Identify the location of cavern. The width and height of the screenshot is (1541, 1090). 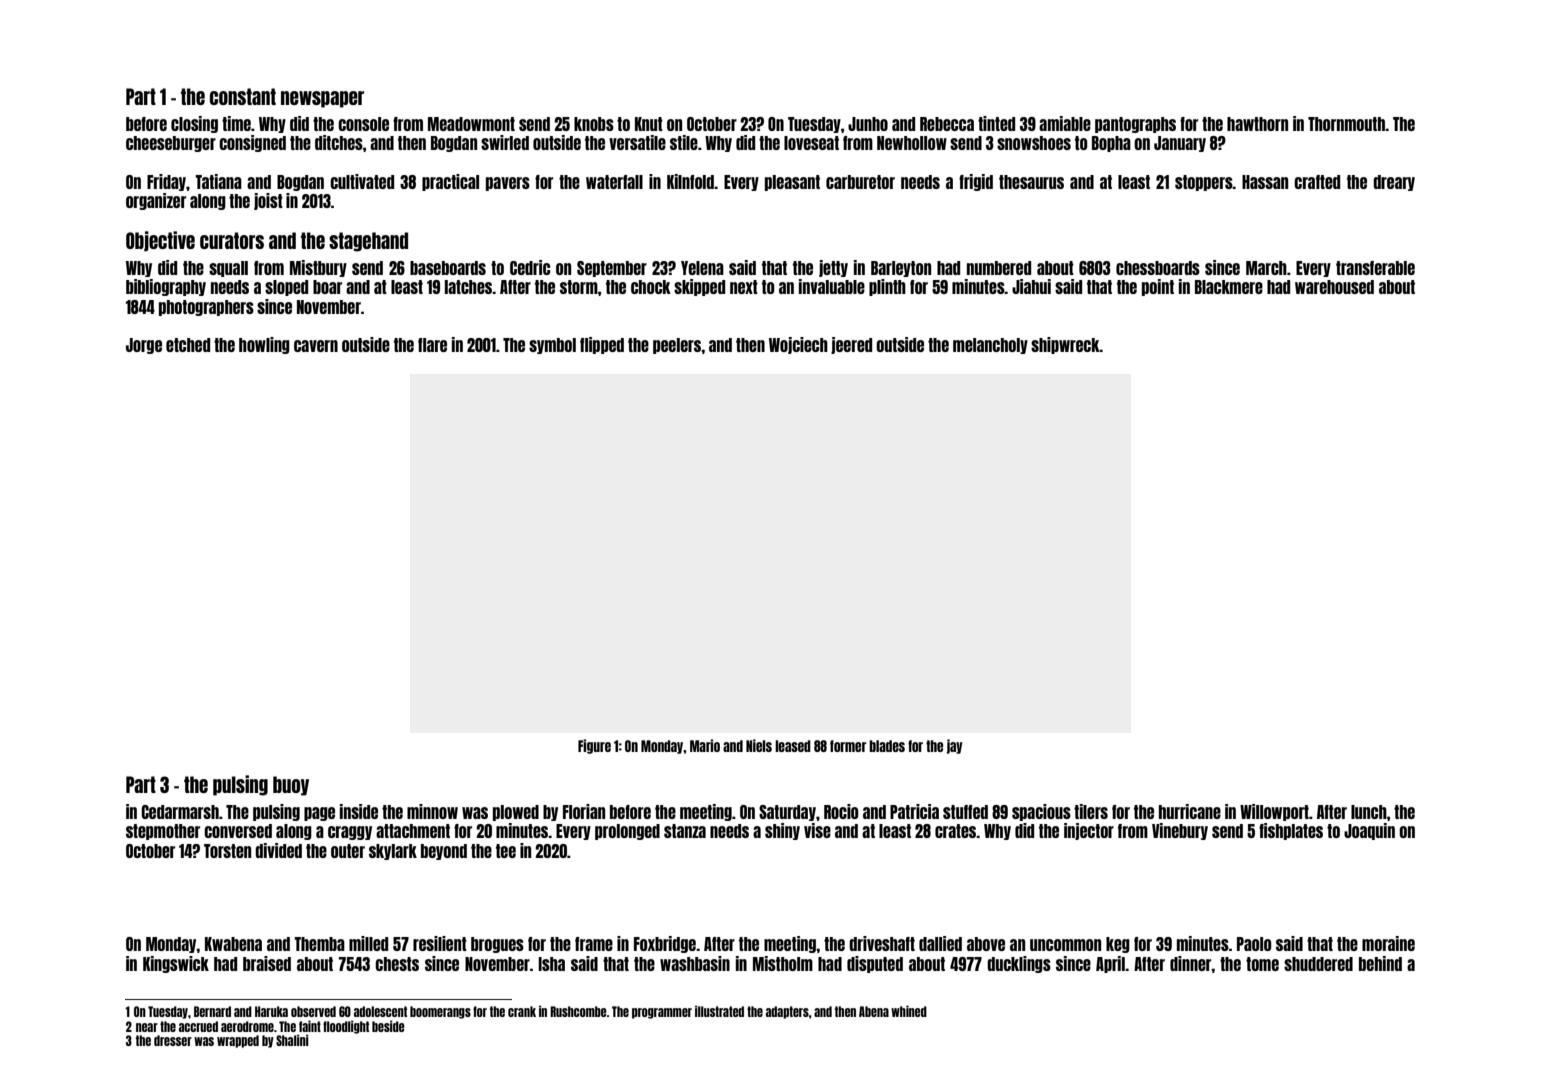
(316, 346).
